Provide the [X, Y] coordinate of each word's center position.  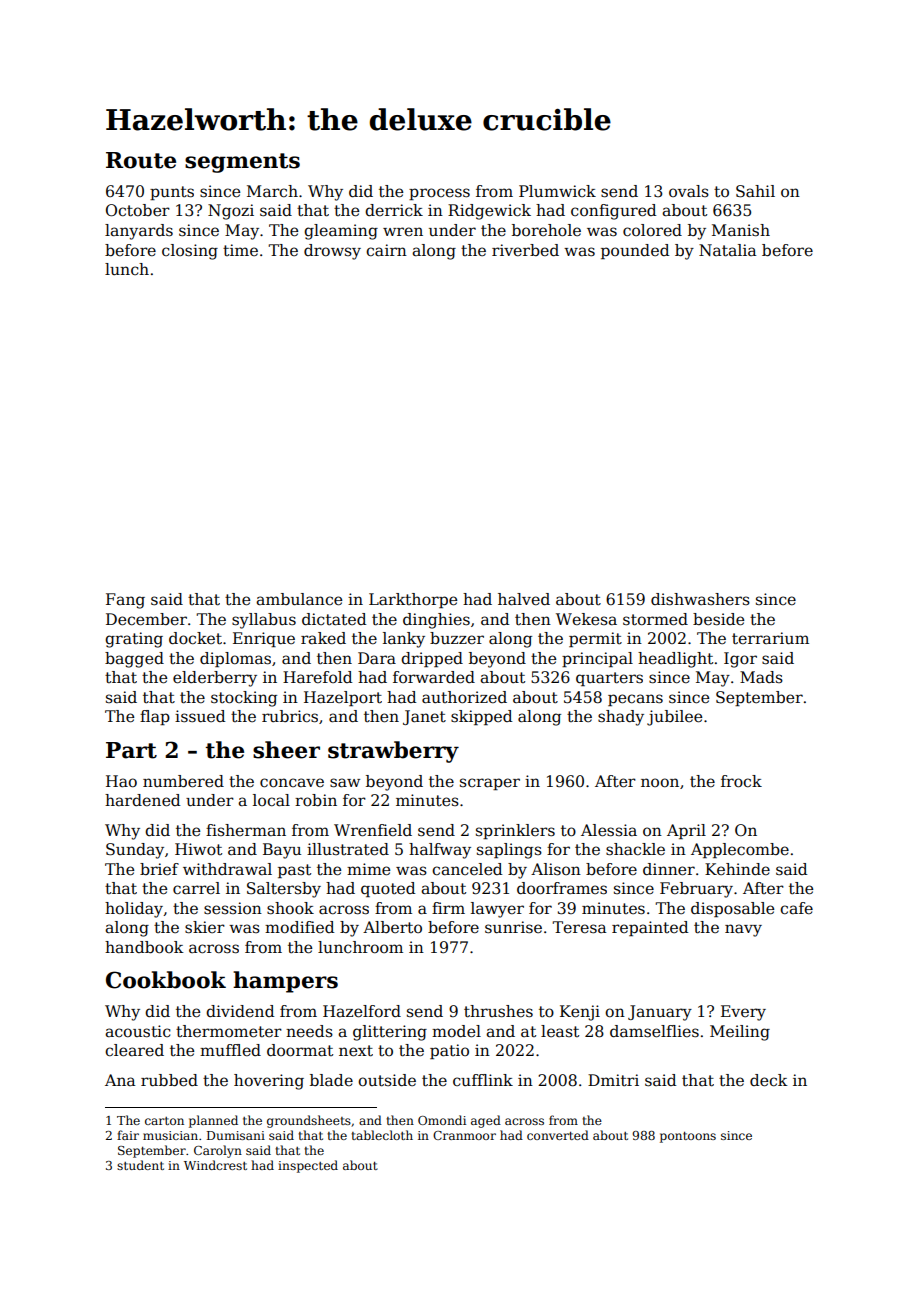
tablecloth [382, 1135]
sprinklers [515, 831]
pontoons [688, 1137]
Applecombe [740, 850]
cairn [386, 250]
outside [387, 1080]
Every [743, 1013]
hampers [285, 982]
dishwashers [700, 599]
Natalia [727, 250]
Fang [125, 601]
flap [155, 717]
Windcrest [215, 1165]
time [240, 250]
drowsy [332, 252]
